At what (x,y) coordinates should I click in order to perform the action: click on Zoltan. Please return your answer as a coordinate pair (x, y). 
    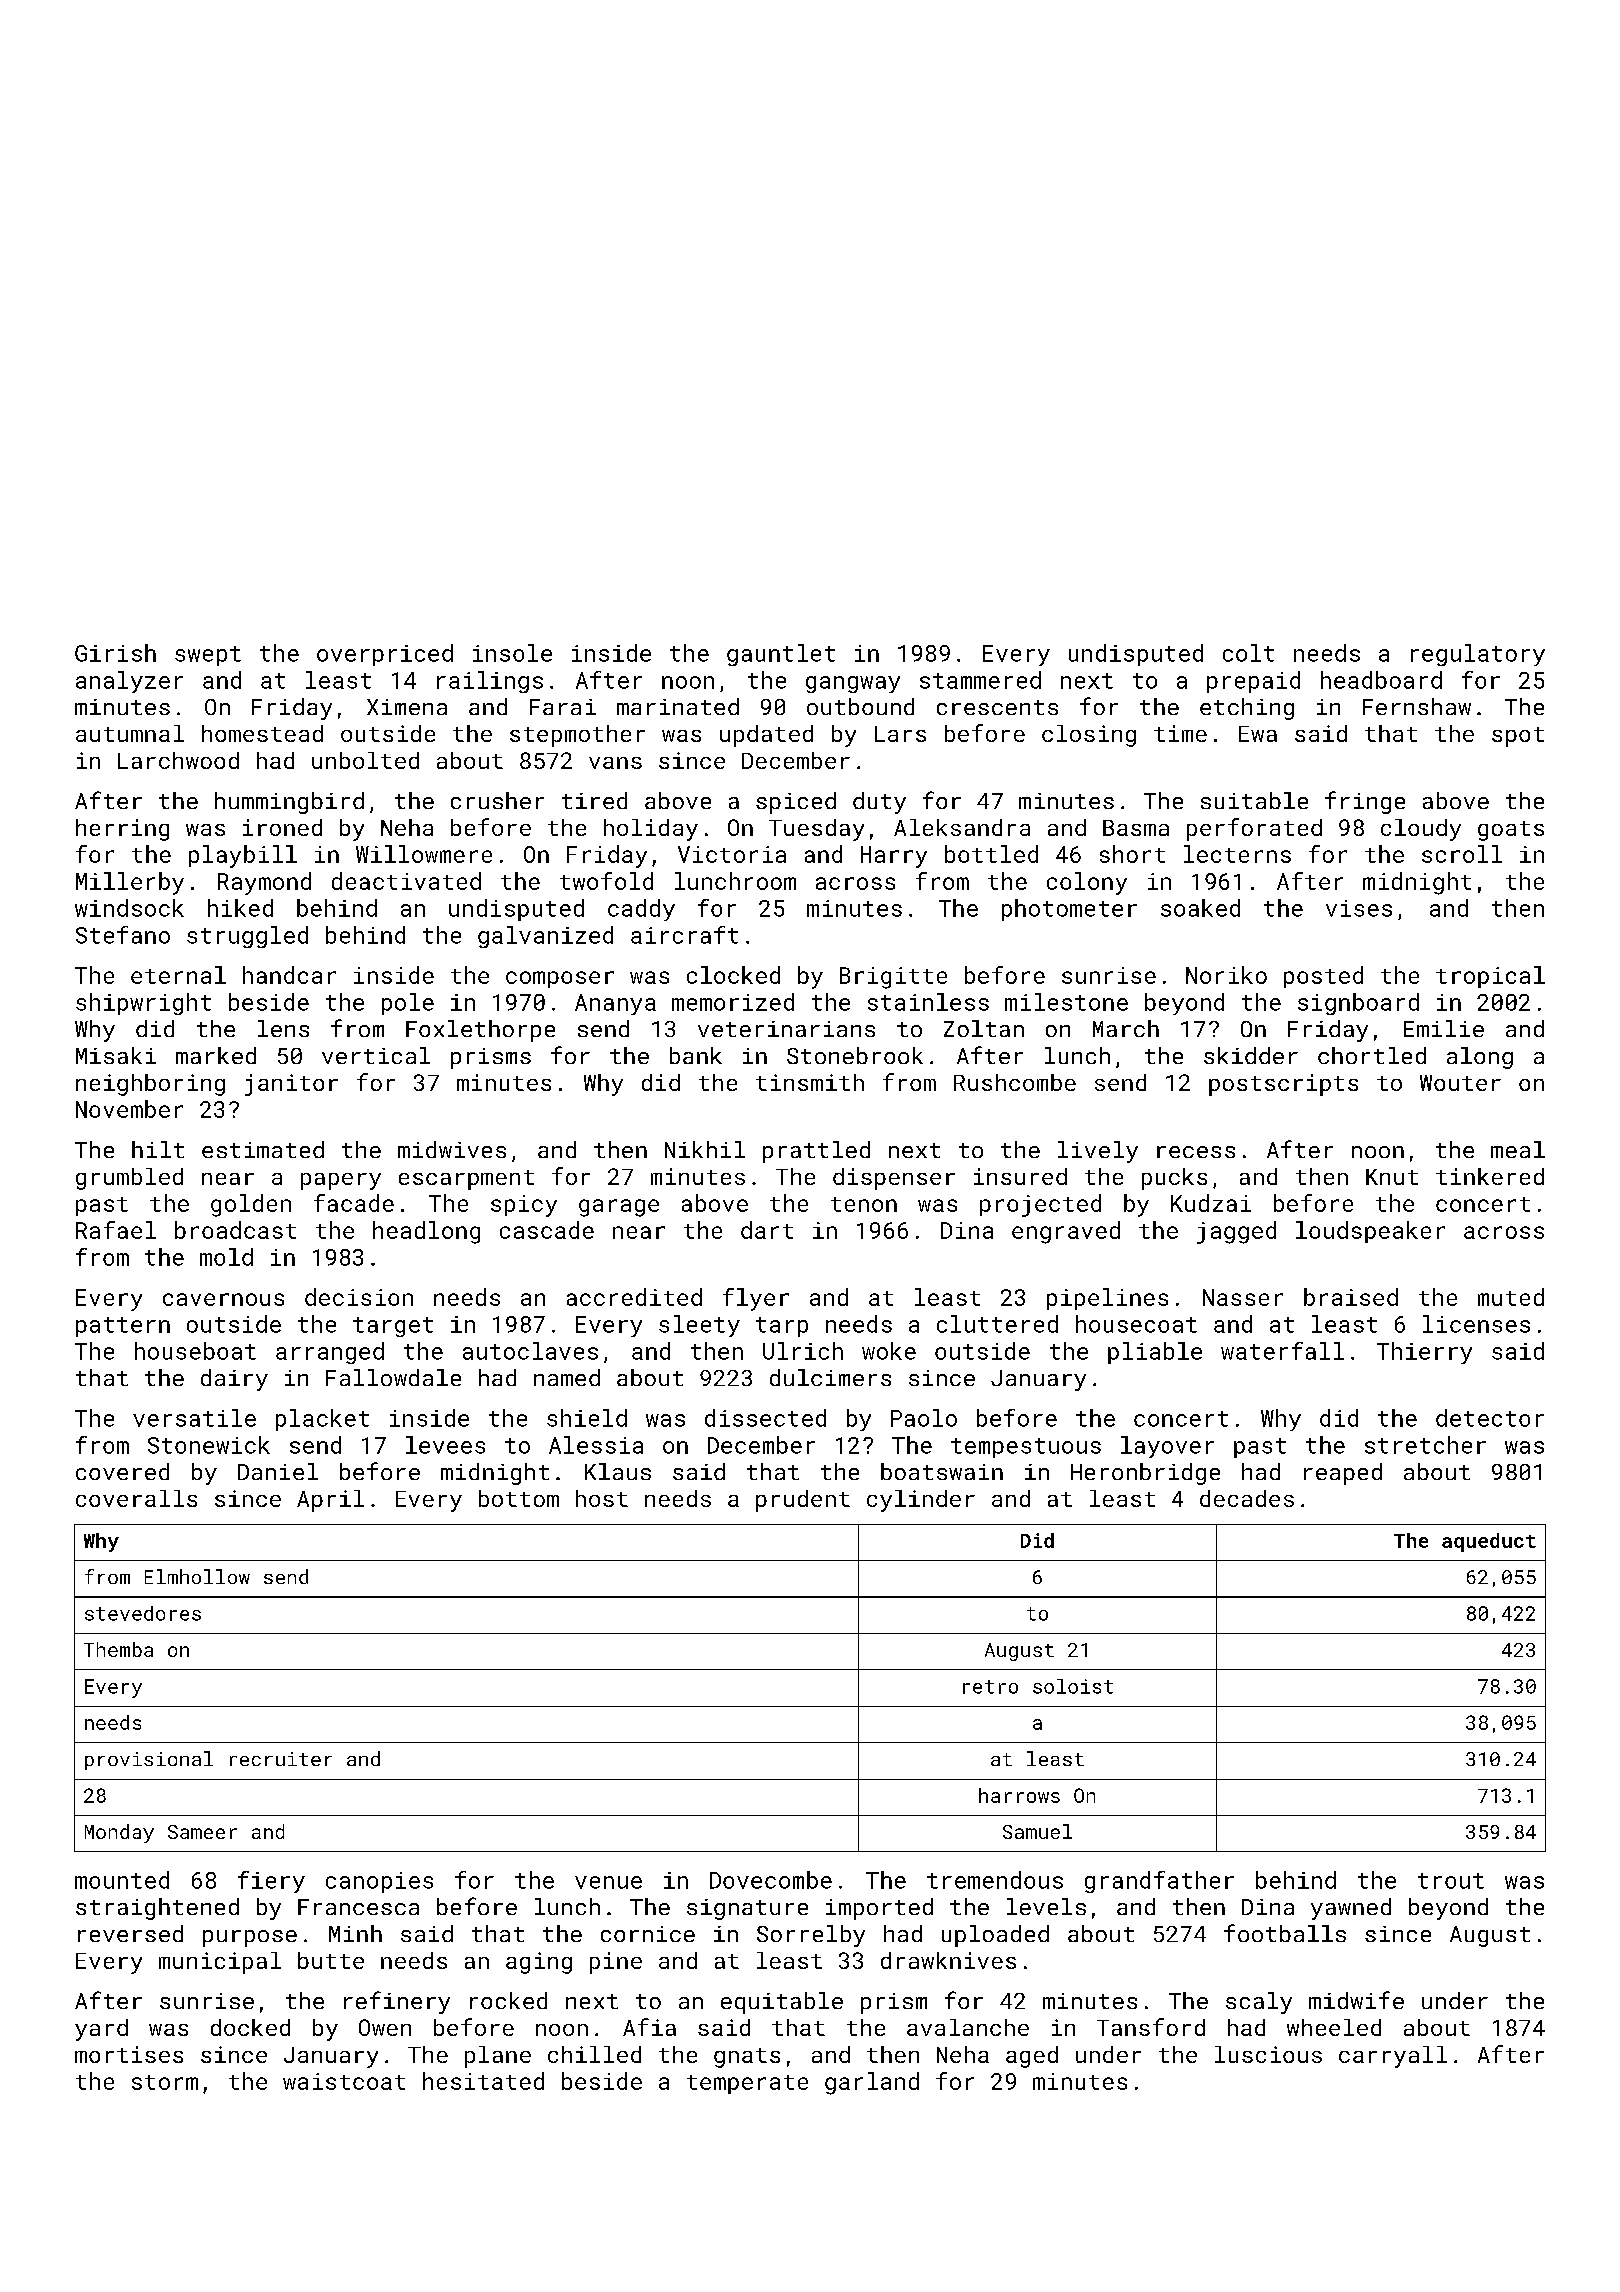
    Looking at the image, I should click on (984, 1028).
